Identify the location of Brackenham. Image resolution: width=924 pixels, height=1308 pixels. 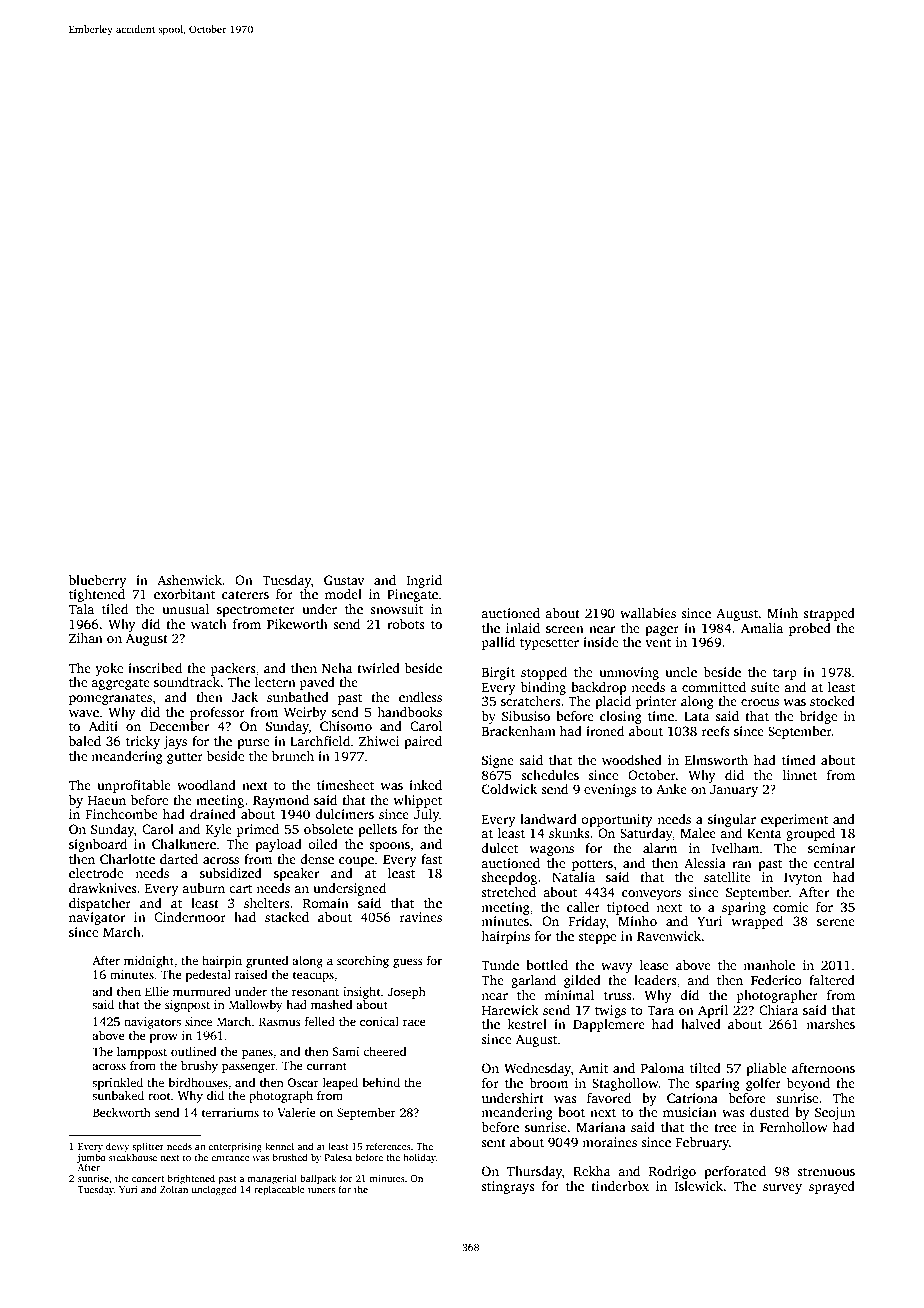
(519, 731).
